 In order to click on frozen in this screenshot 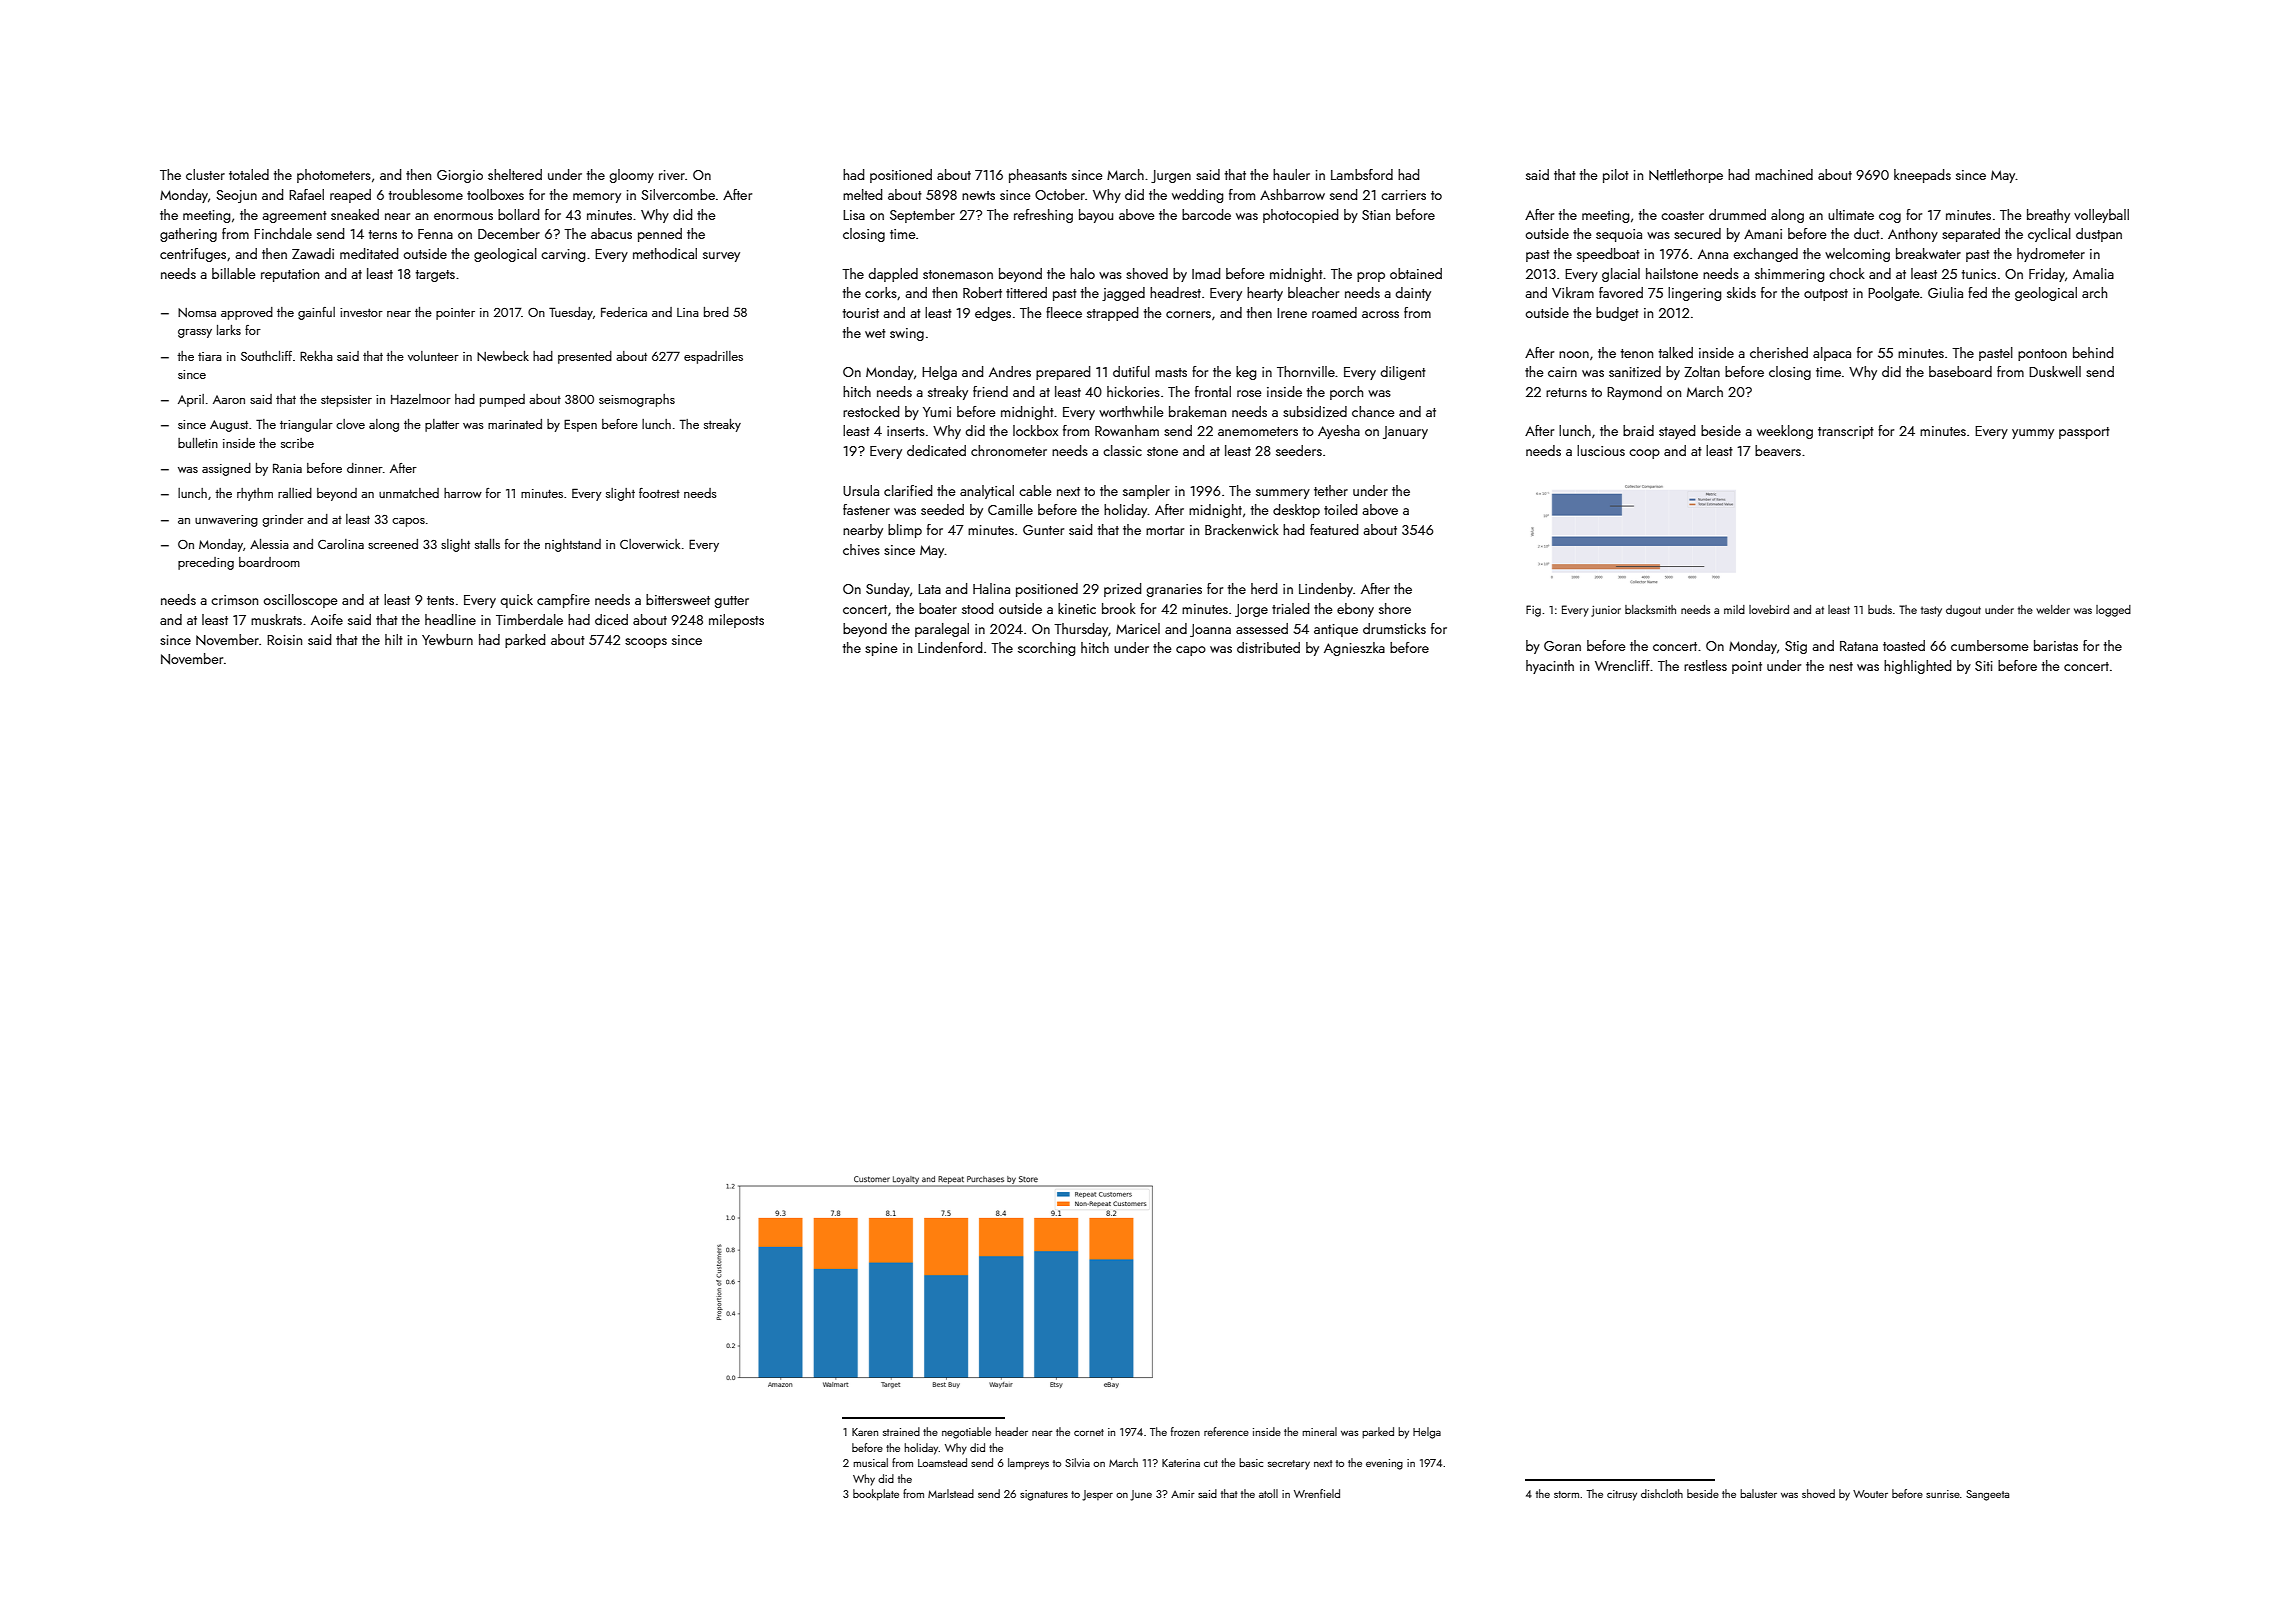, I will do `click(1185, 1431)`.
